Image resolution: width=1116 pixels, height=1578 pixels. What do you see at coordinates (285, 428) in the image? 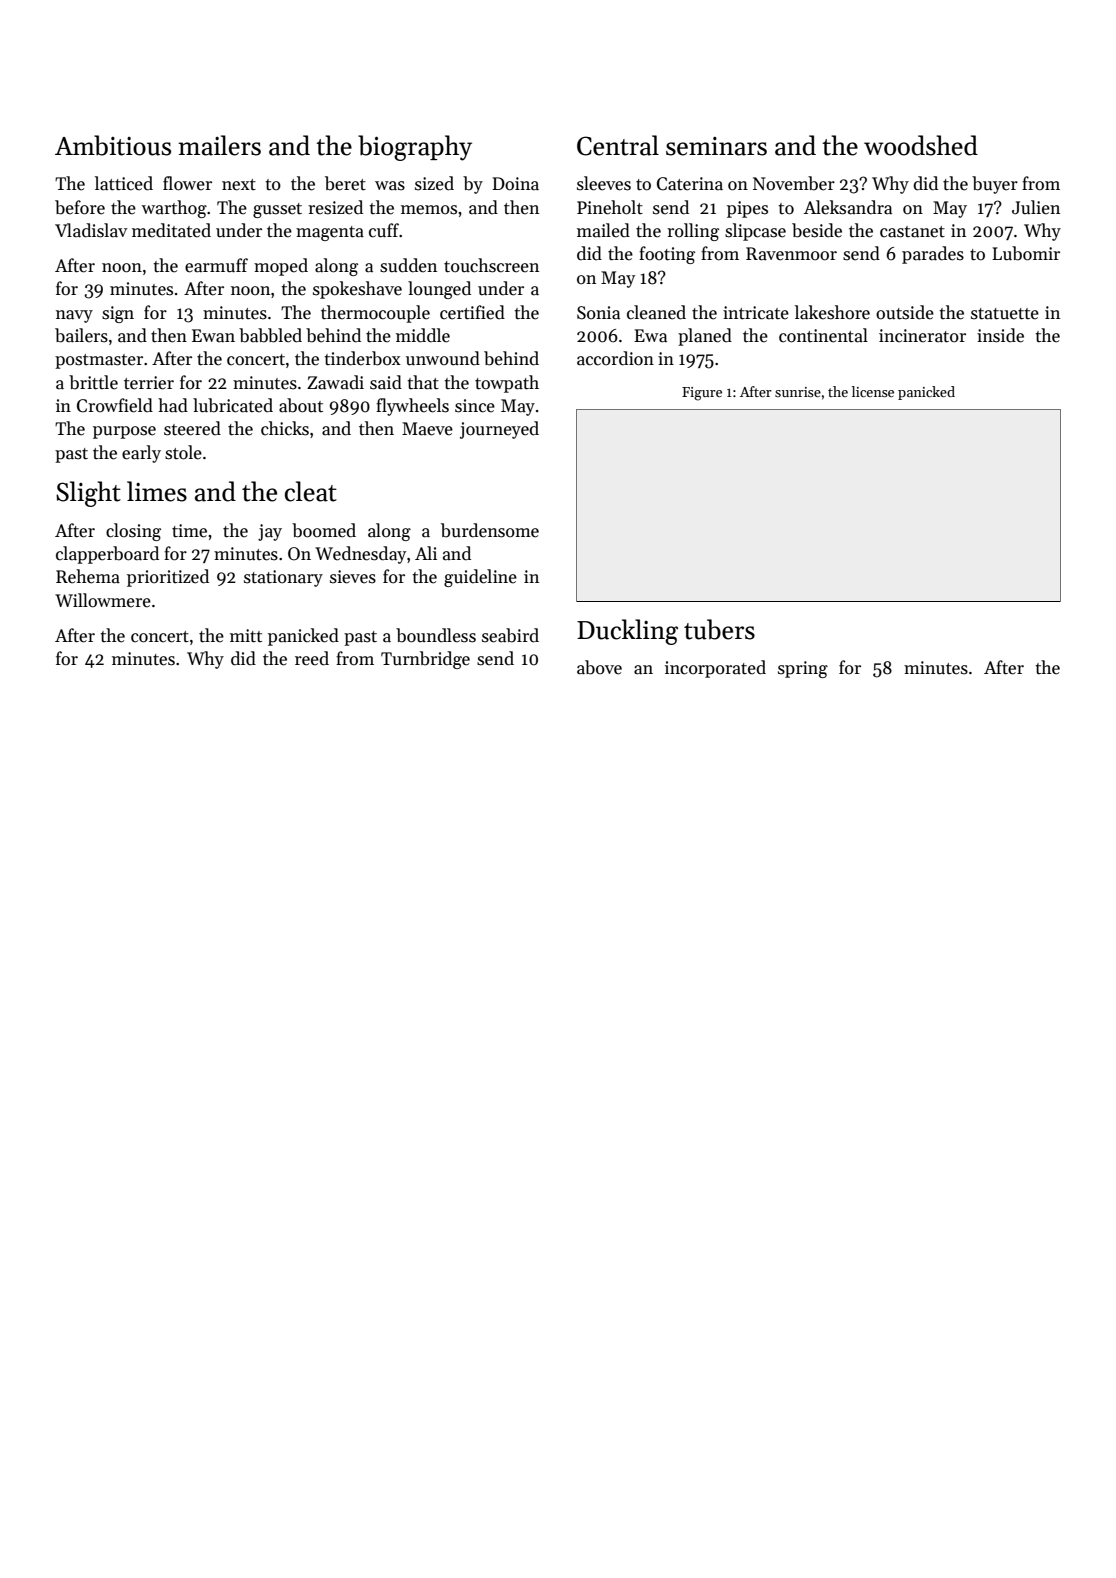
I see `chicks` at bounding box center [285, 428].
